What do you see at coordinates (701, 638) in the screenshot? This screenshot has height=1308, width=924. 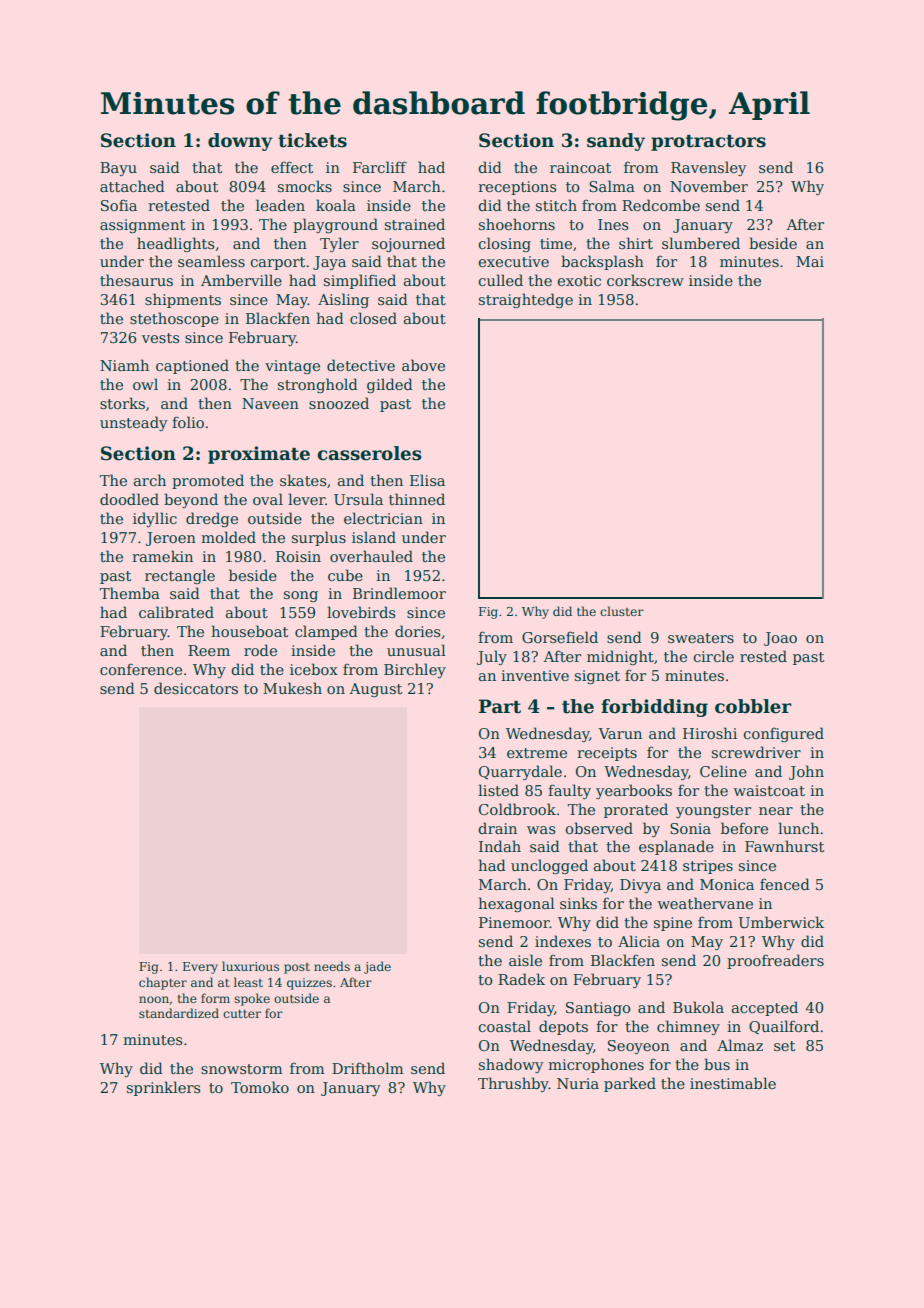 I see `sweaters` at bounding box center [701, 638].
